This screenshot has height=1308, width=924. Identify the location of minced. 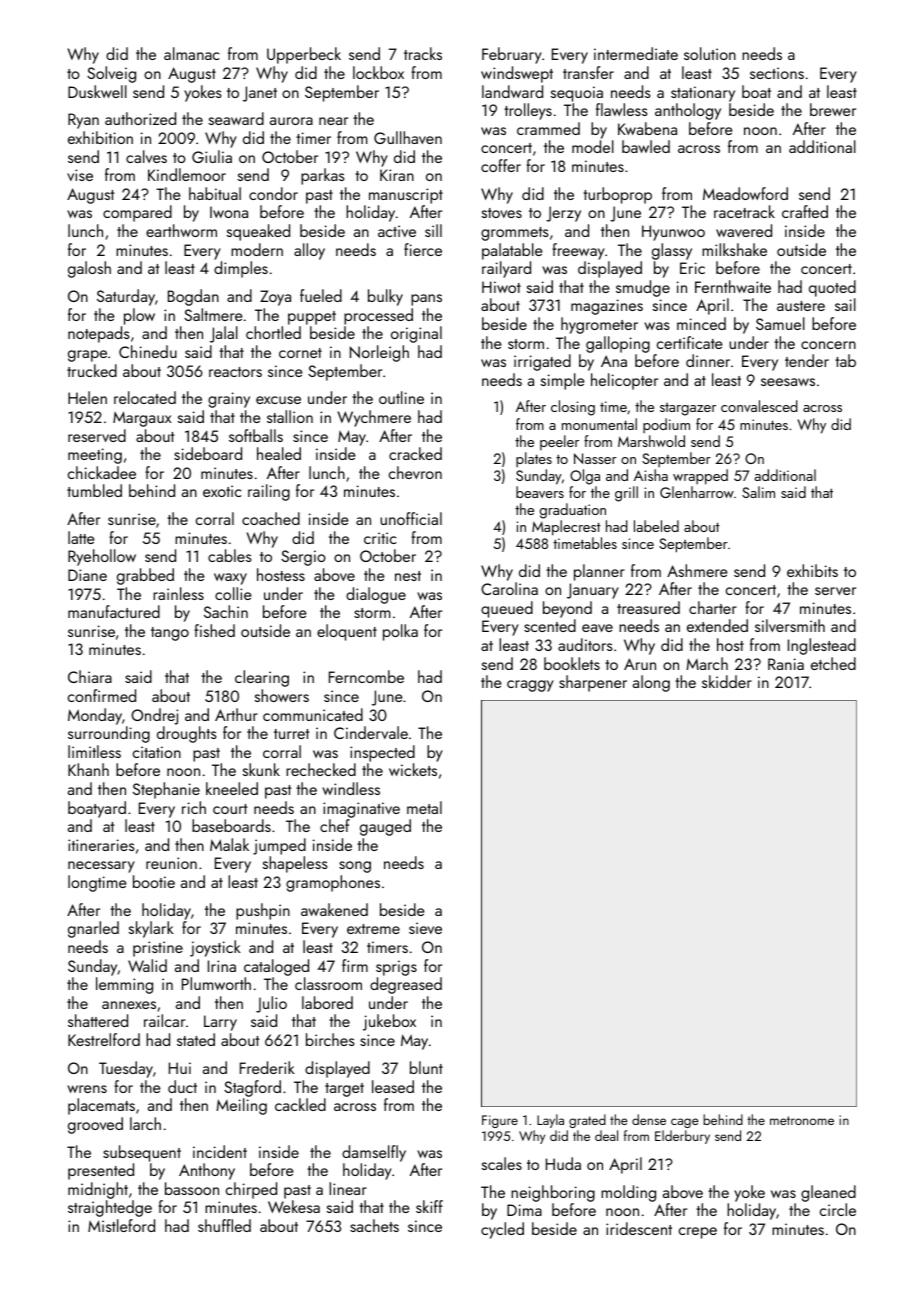
(701, 323).
